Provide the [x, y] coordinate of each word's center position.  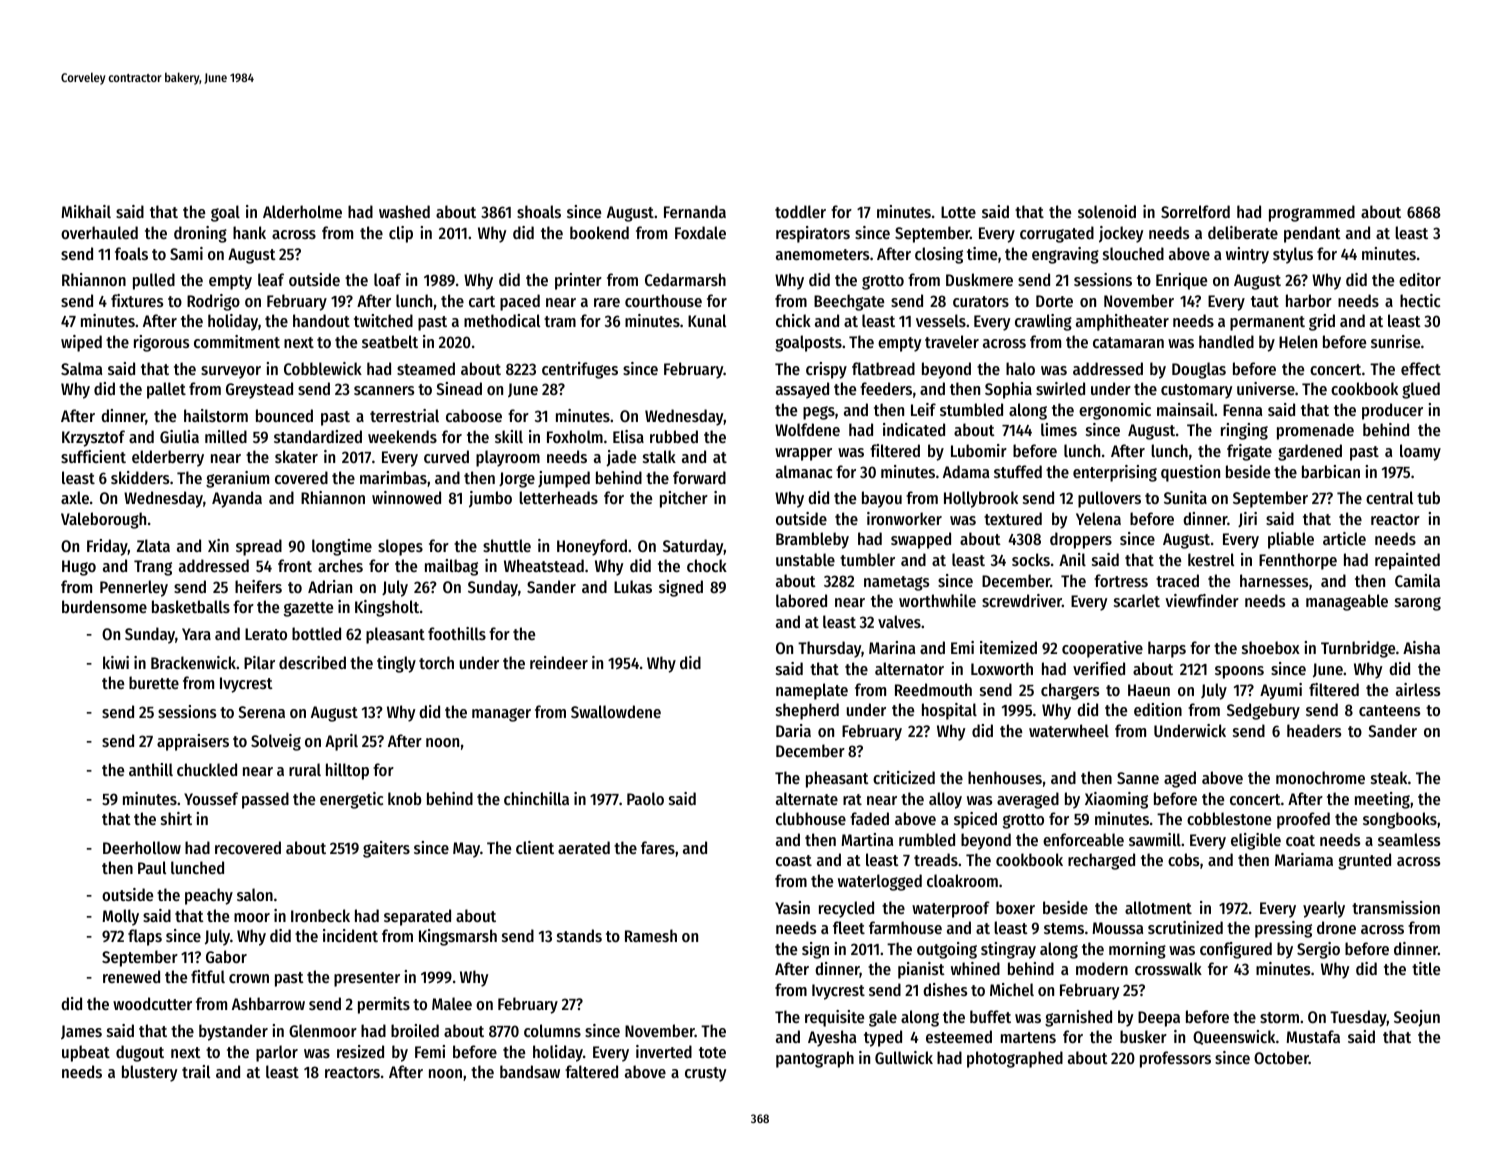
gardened [1310, 452]
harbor [1309, 300]
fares [658, 847]
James [81, 1032]
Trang [153, 568]
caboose [474, 415]
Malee [452, 1003]
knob [405, 798]
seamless [1409, 839]
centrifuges [580, 370]
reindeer [559, 662]
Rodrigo [213, 302]
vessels [941, 320]
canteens [1389, 710]
